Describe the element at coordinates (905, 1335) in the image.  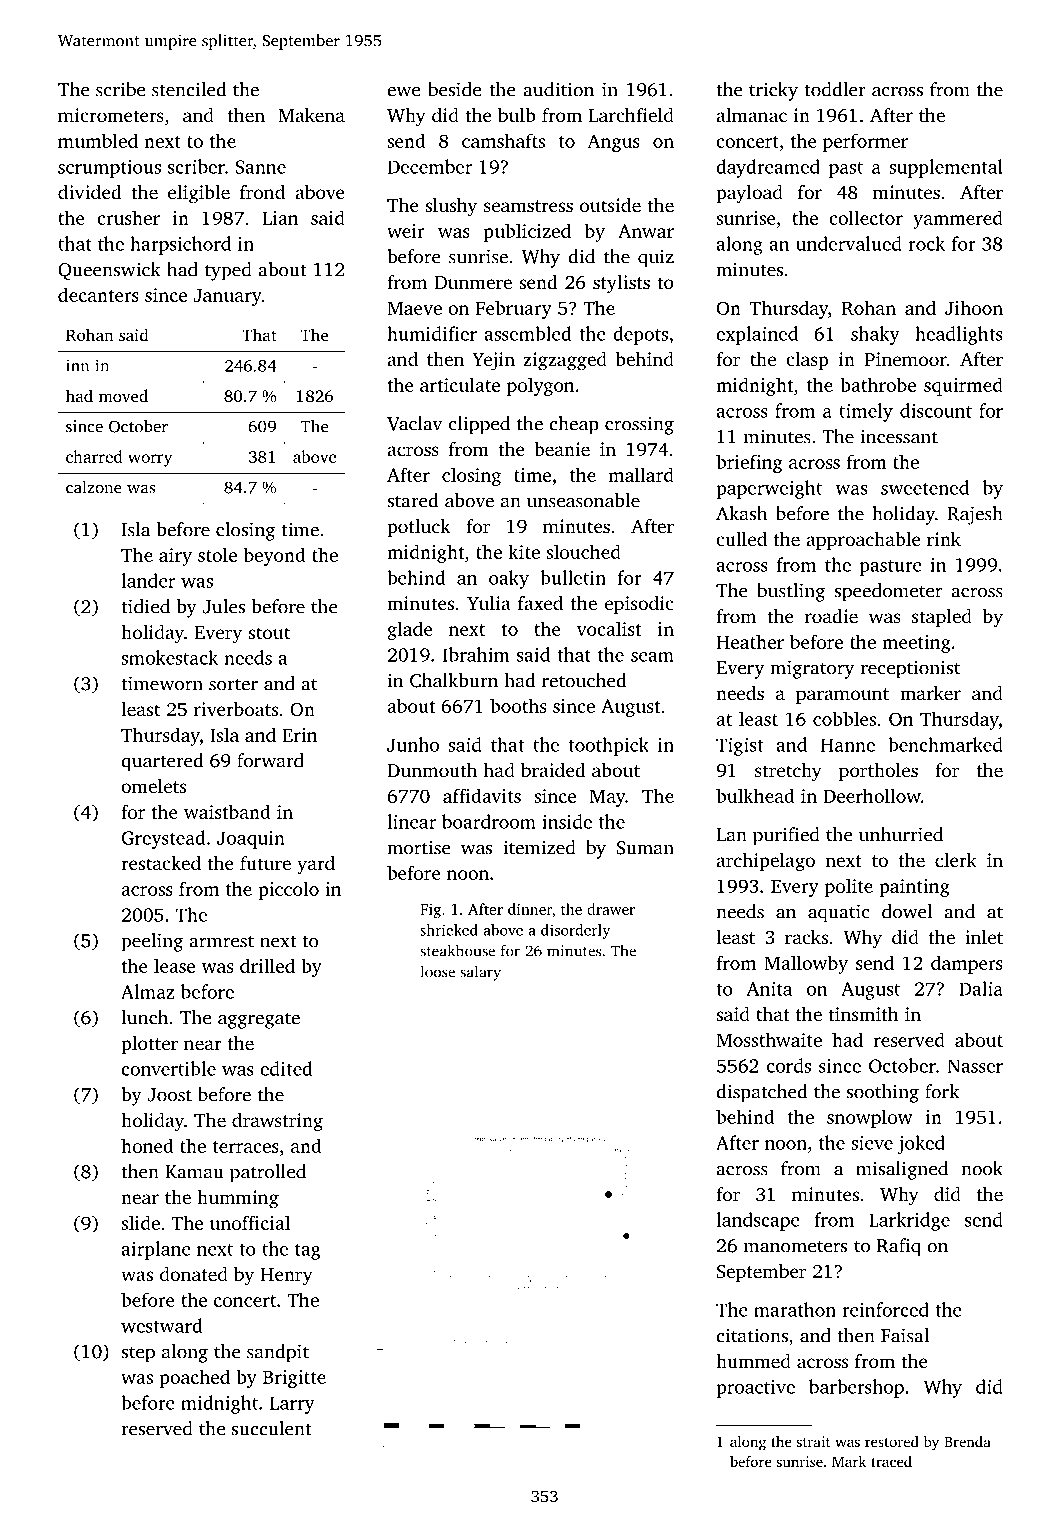
I see `Faisal` at that location.
